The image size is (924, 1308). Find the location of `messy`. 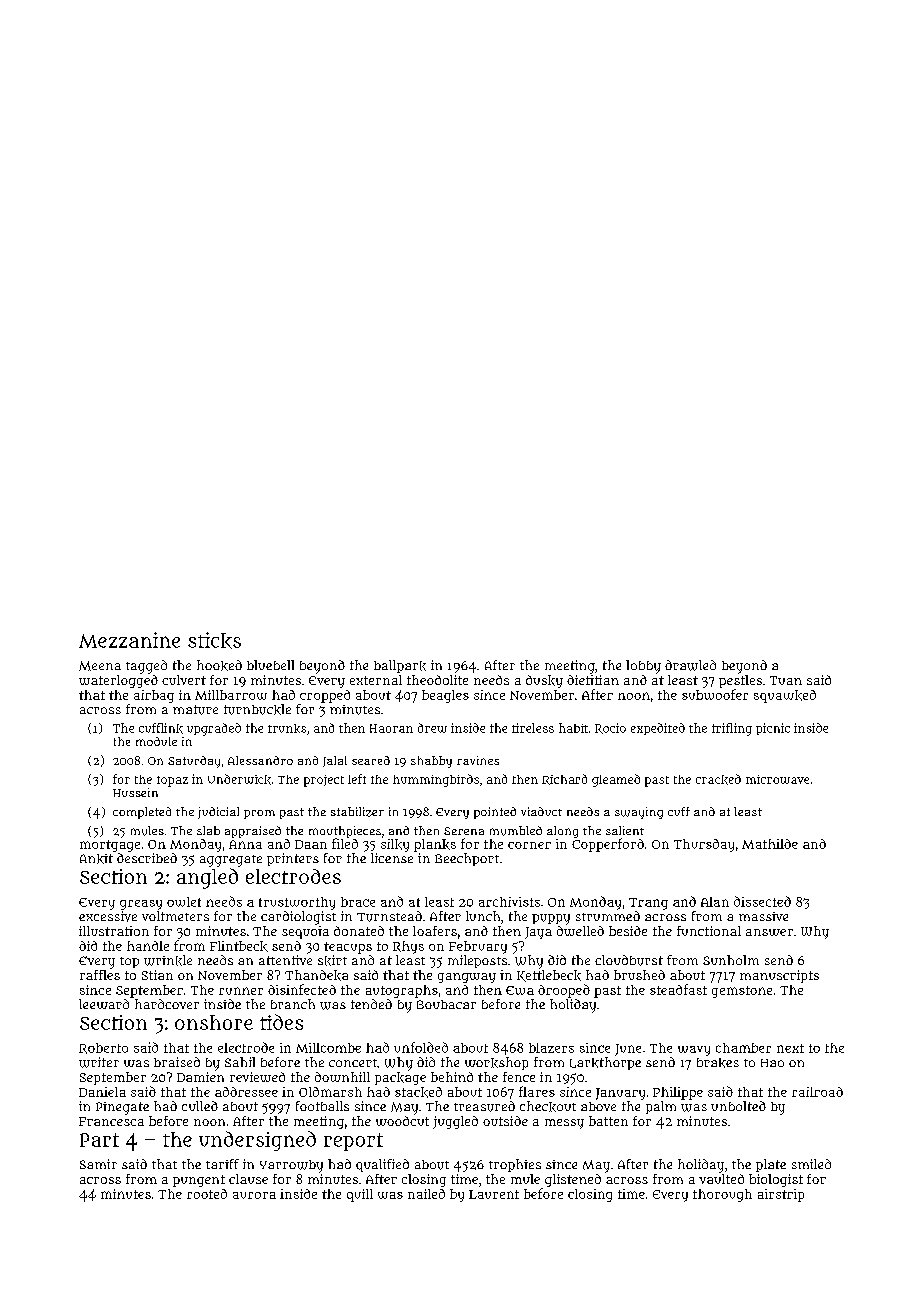

messy is located at coordinates (564, 1124).
